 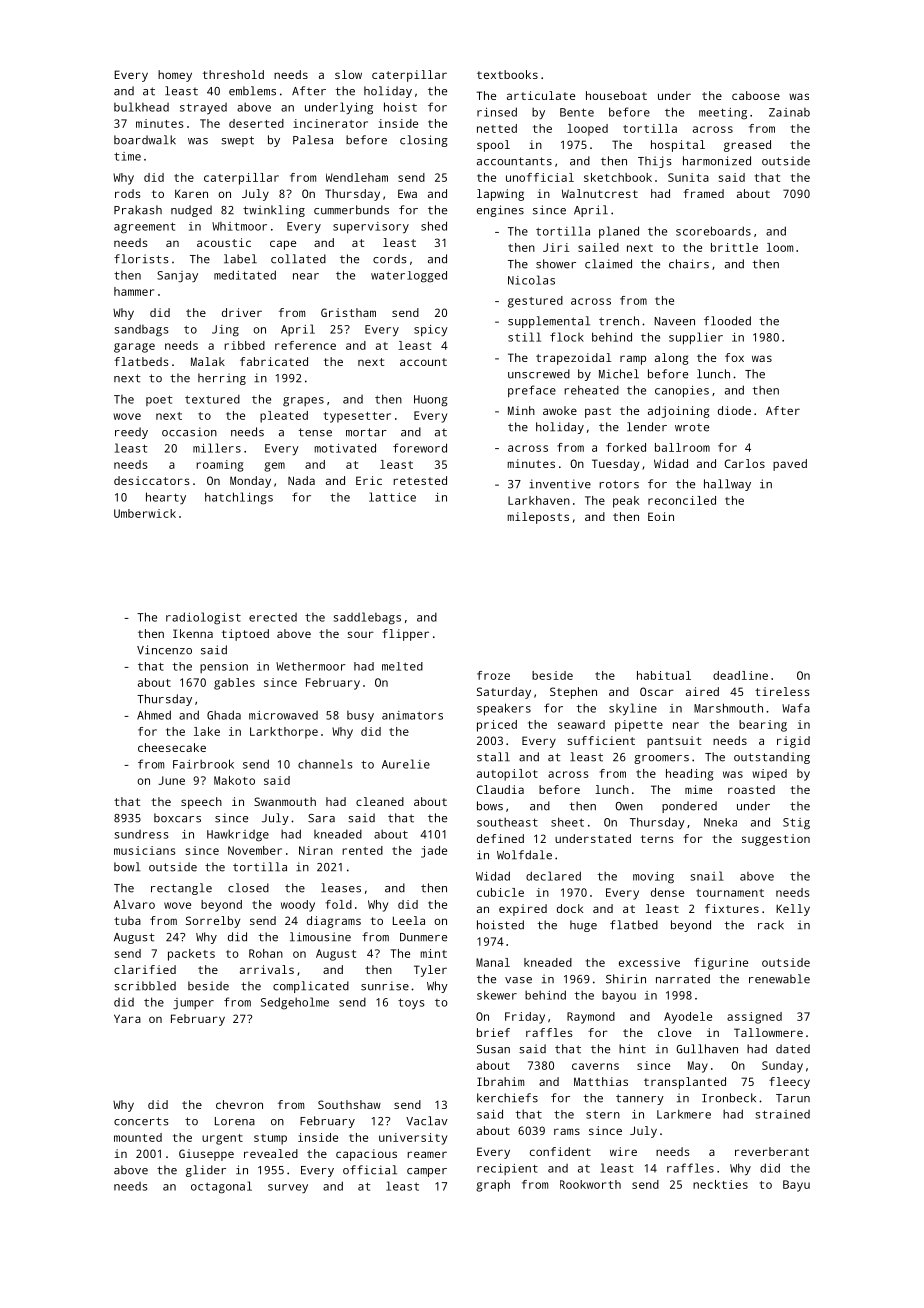 What do you see at coordinates (152, 480) in the screenshot?
I see `desiccators` at bounding box center [152, 480].
